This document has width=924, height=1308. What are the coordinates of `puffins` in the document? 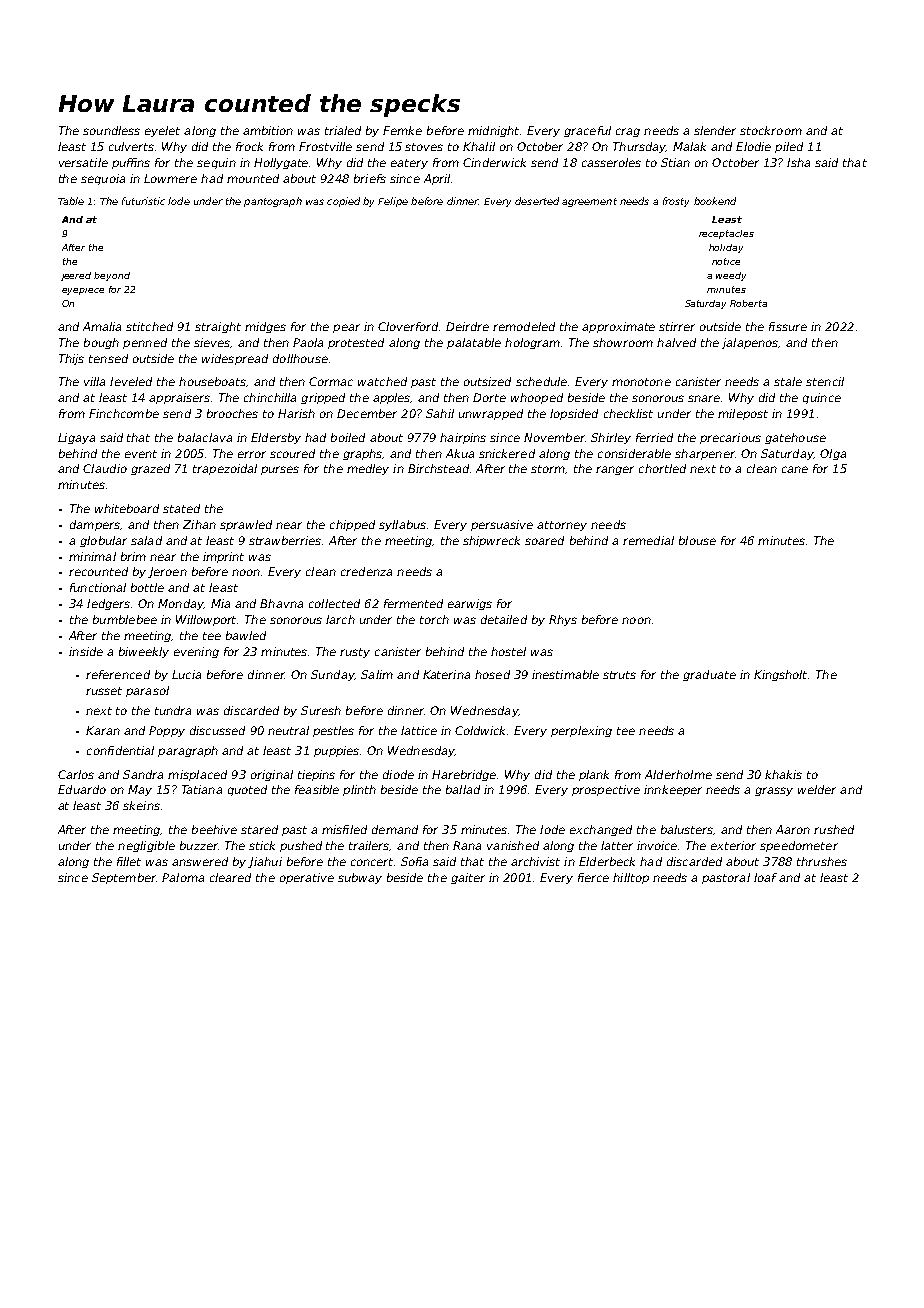 It's located at (131, 163).
